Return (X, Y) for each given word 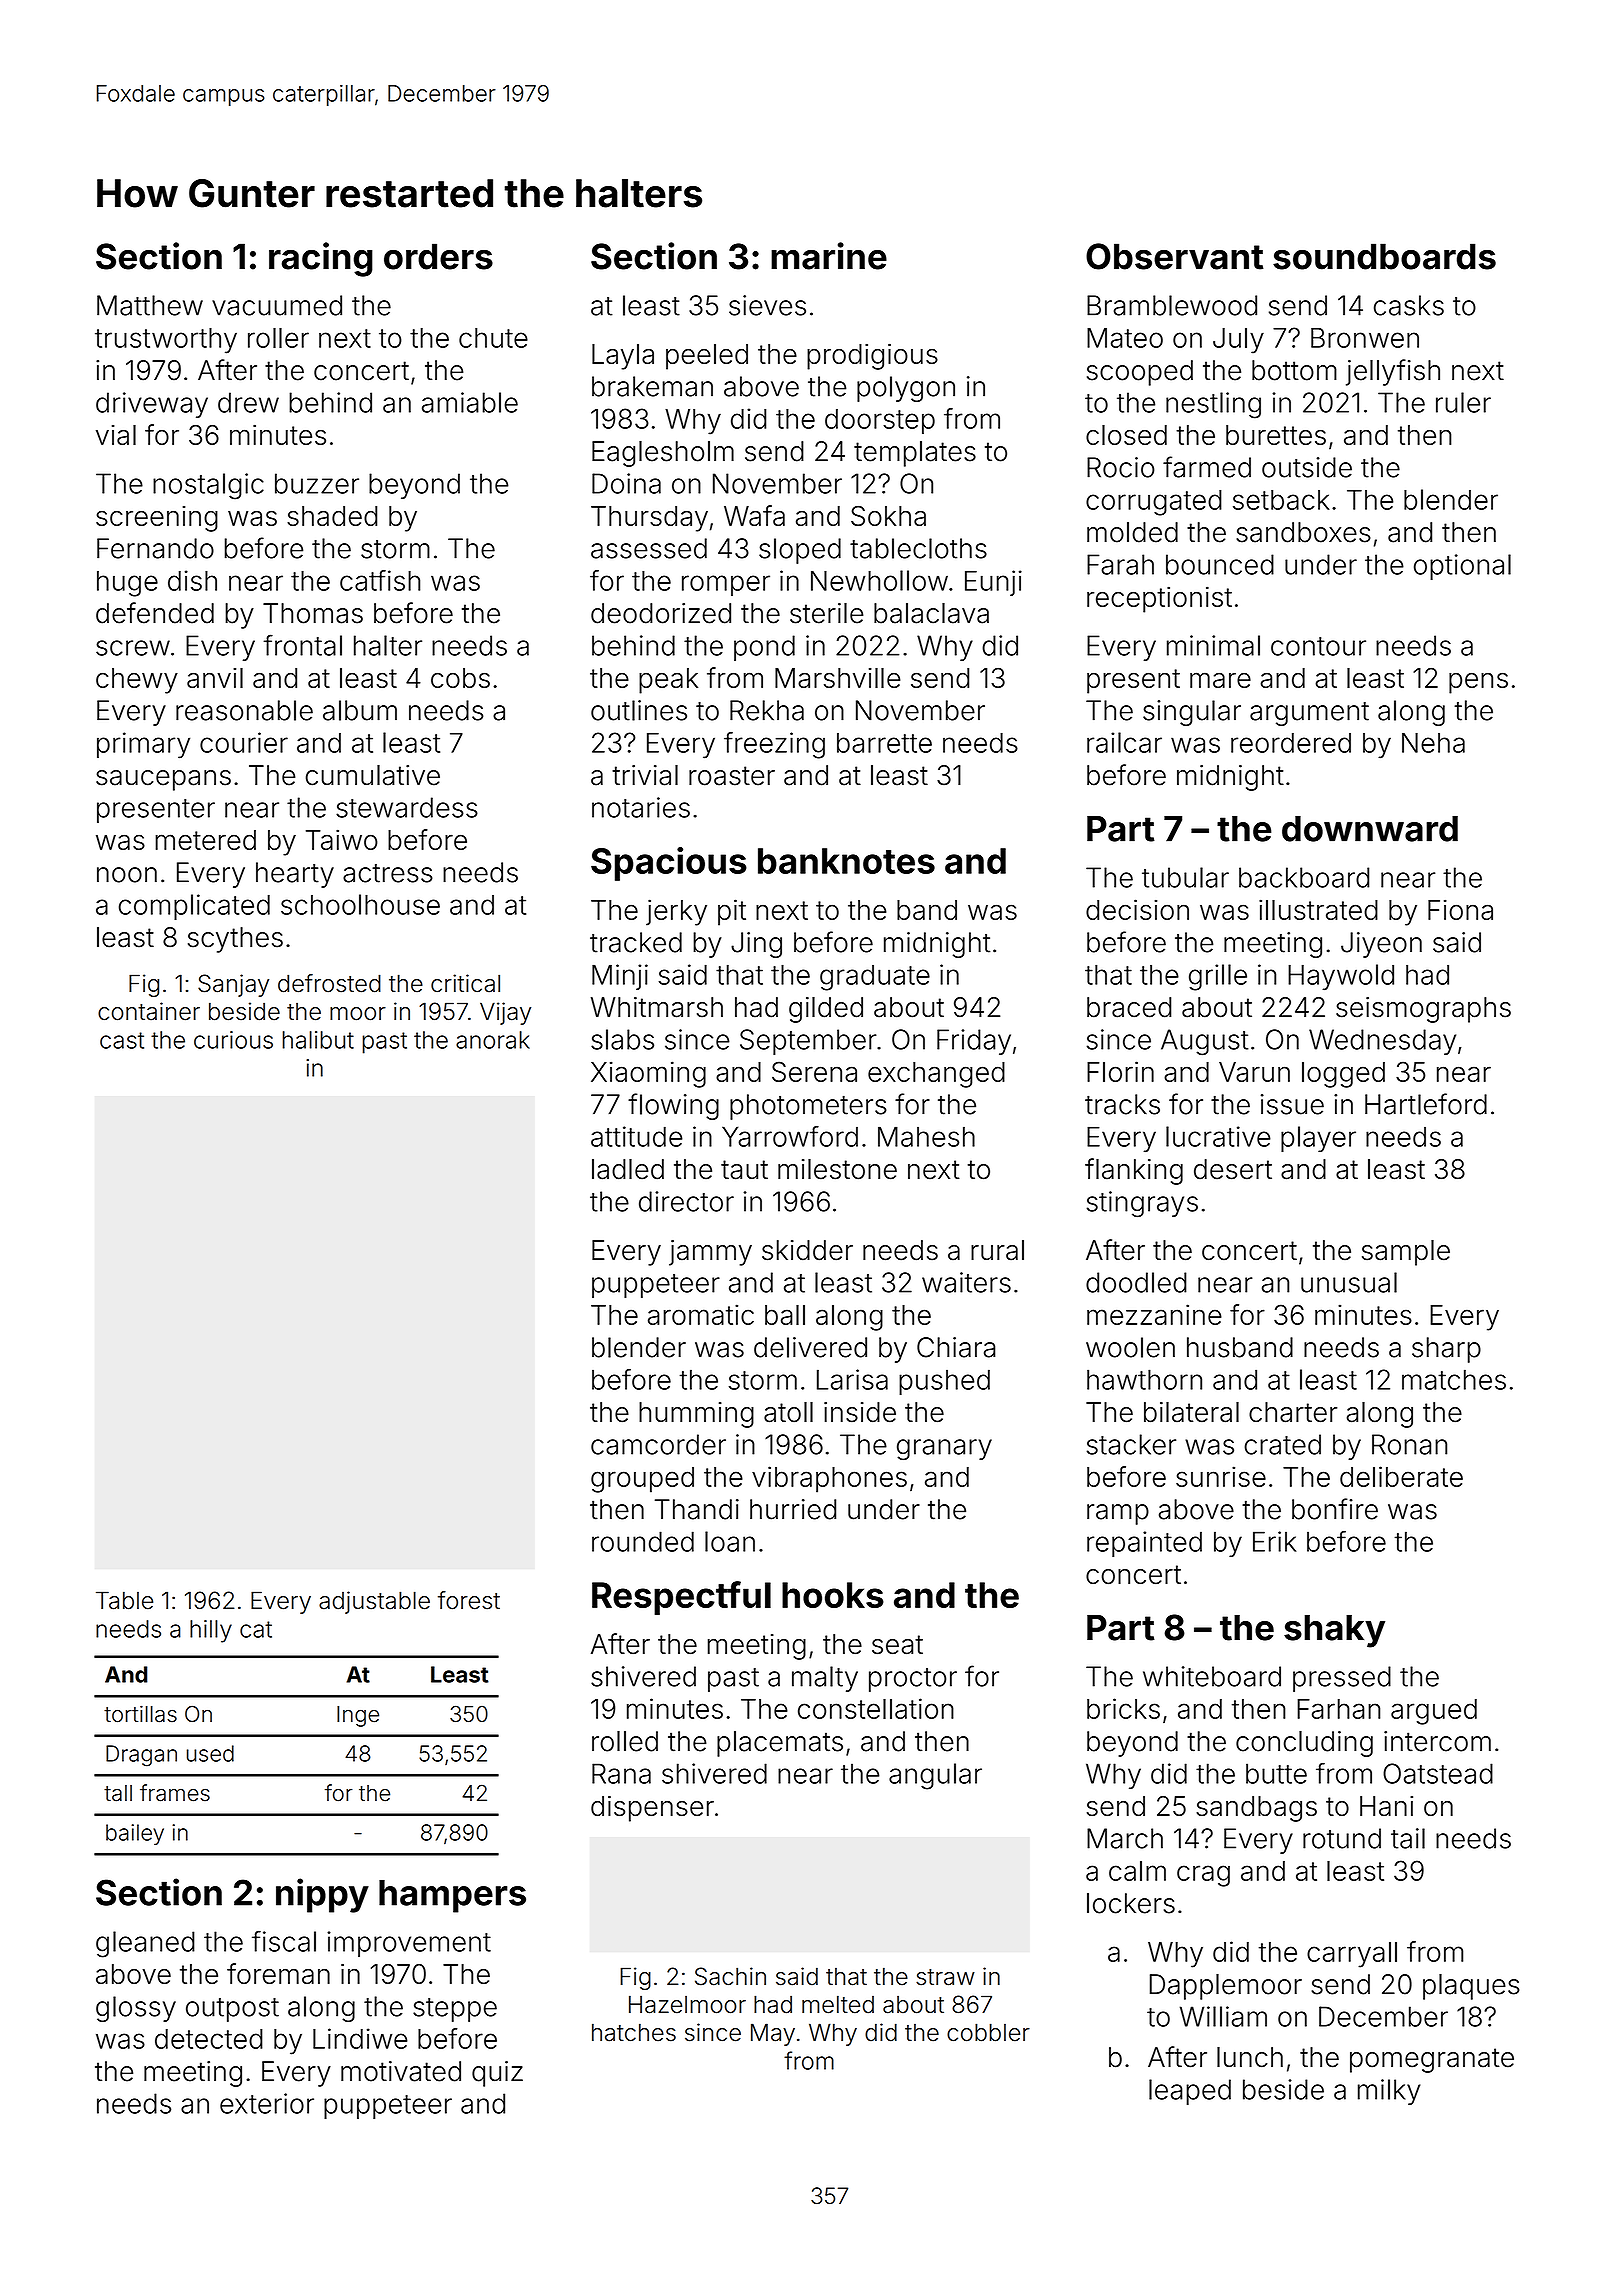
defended (155, 613)
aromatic (701, 1314)
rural (997, 1250)
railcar (1124, 742)
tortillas (140, 1714)
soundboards (1384, 256)
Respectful (681, 1598)
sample (1406, 1253)
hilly (211, 1631)
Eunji (993, 583)
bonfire (1335, 1509)
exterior (267, 2103)
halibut (318, 1040)
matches (1454, 1379)
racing (321, 259)
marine (829, 256)
